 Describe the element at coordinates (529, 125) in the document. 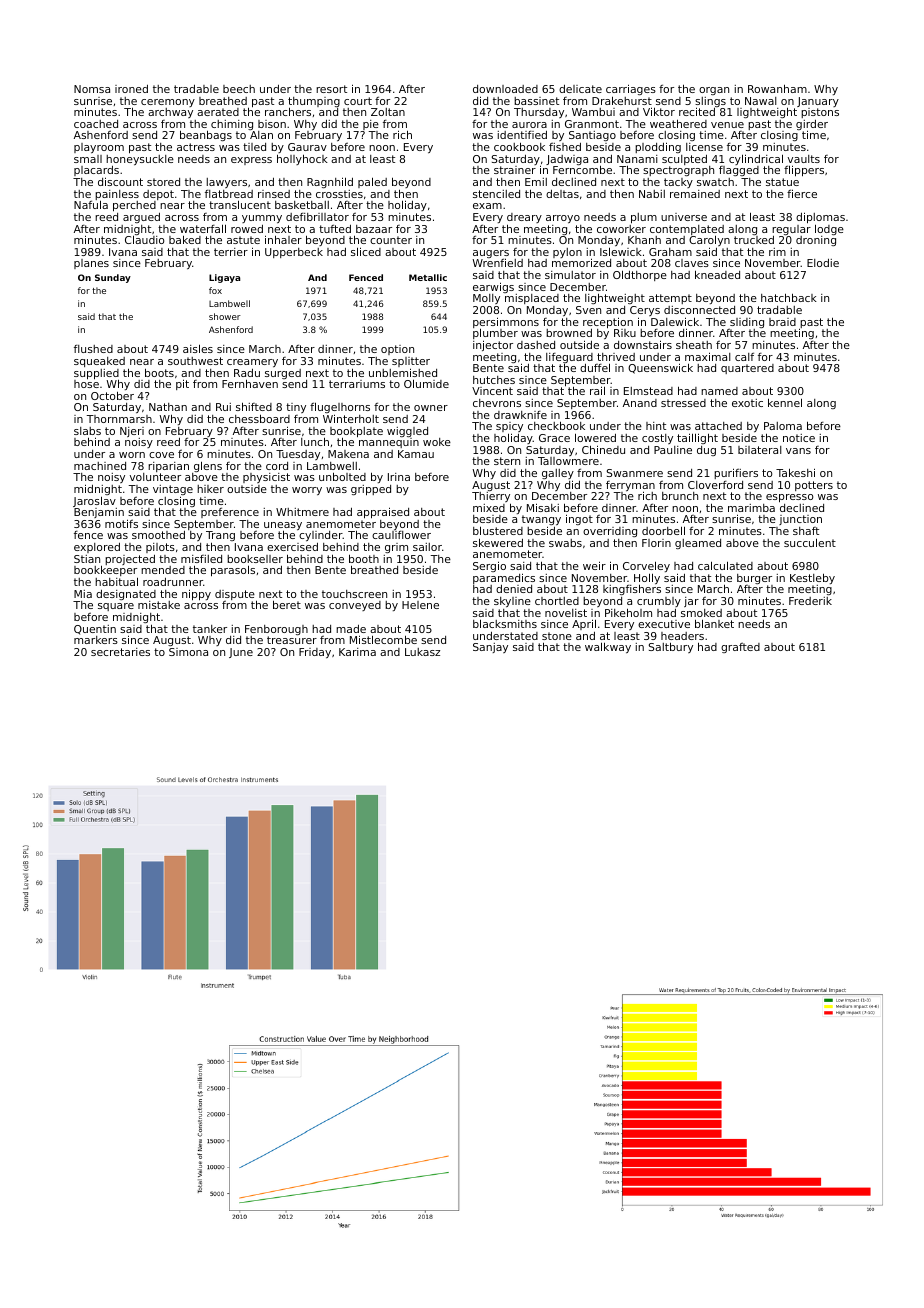

I see `aurora` at that location.
